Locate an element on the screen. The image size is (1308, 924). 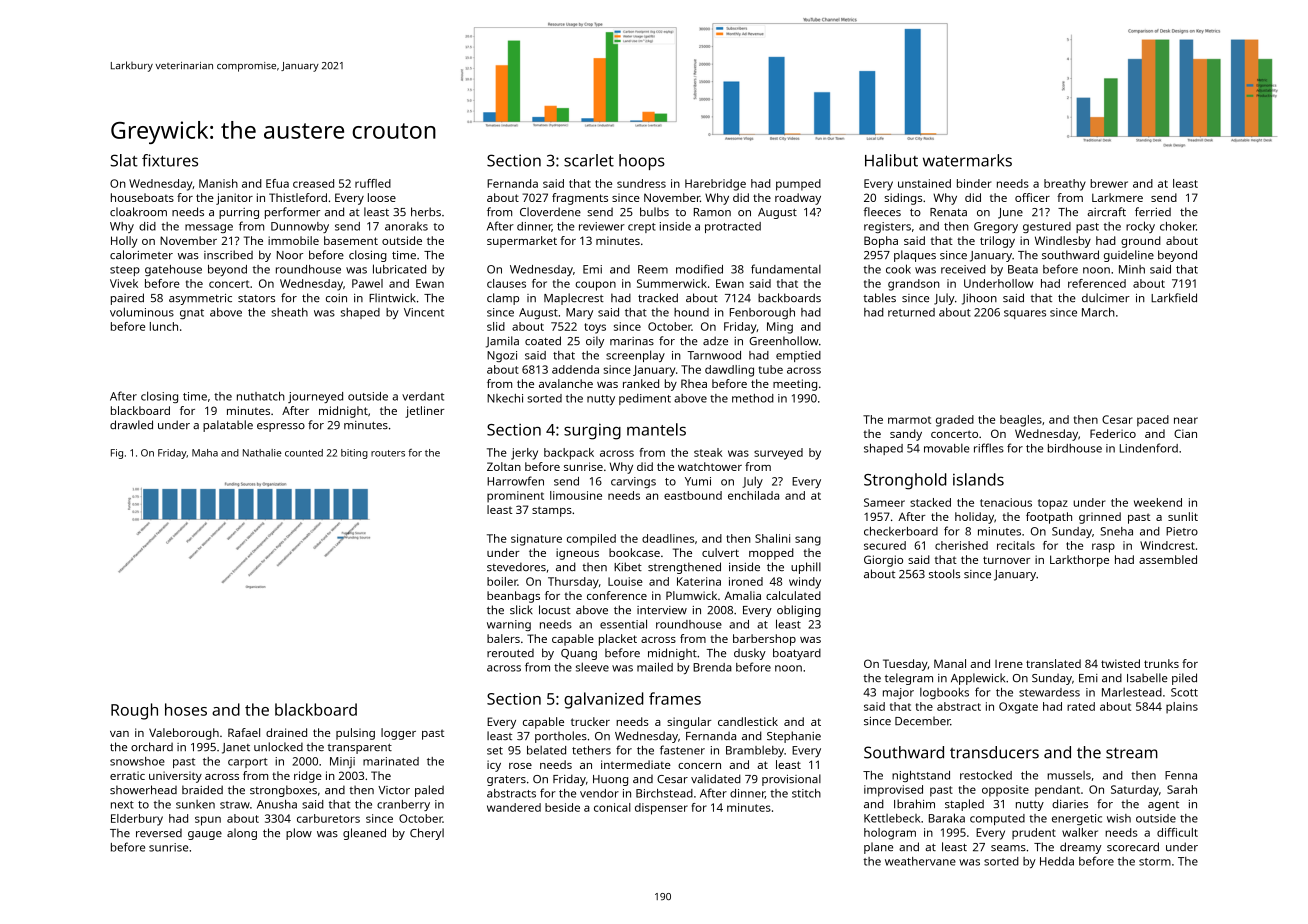
Hedda is located at coordinates (1057, 861).
